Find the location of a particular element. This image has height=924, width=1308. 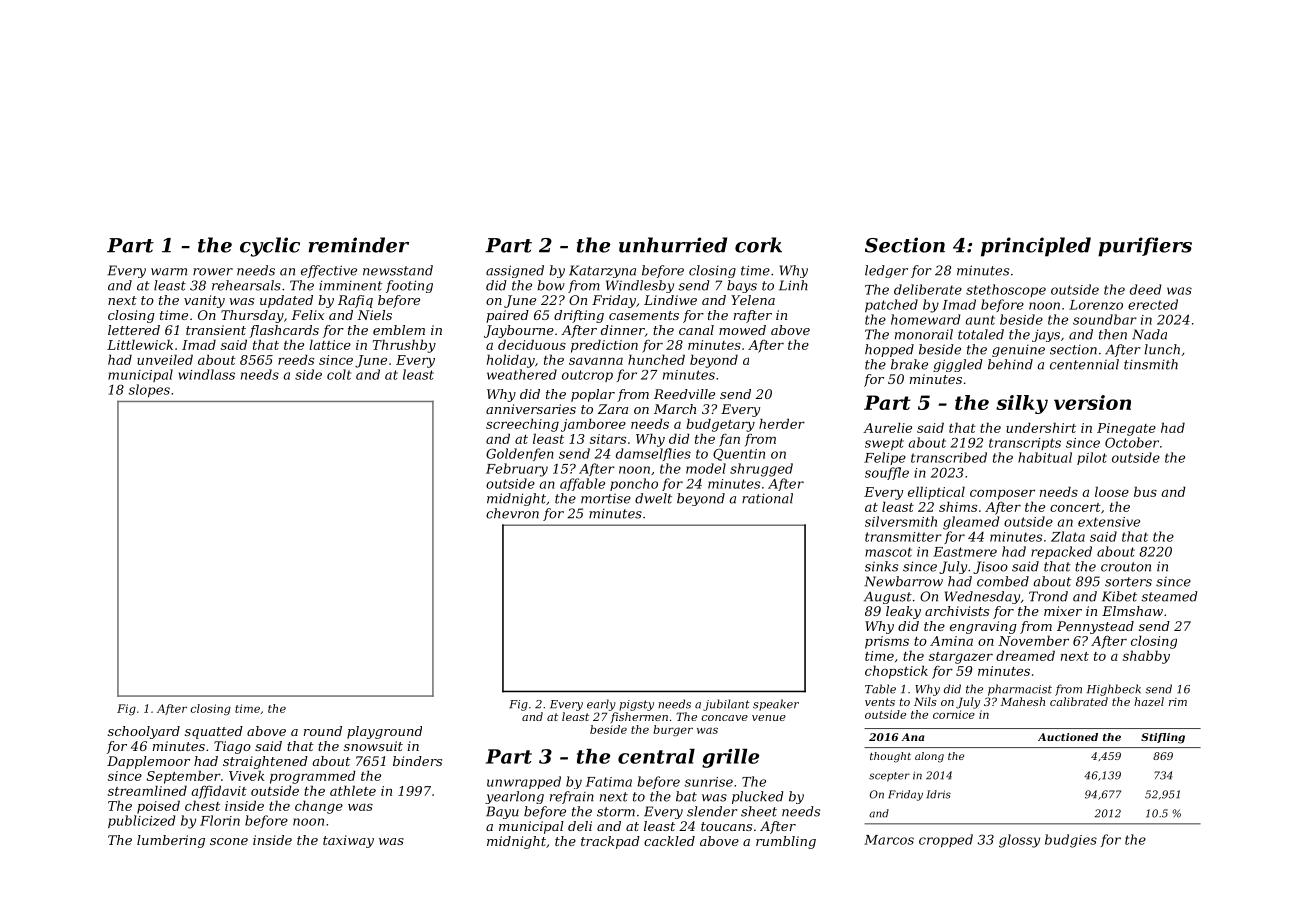

weathered is located at coordinates (522, 374).
